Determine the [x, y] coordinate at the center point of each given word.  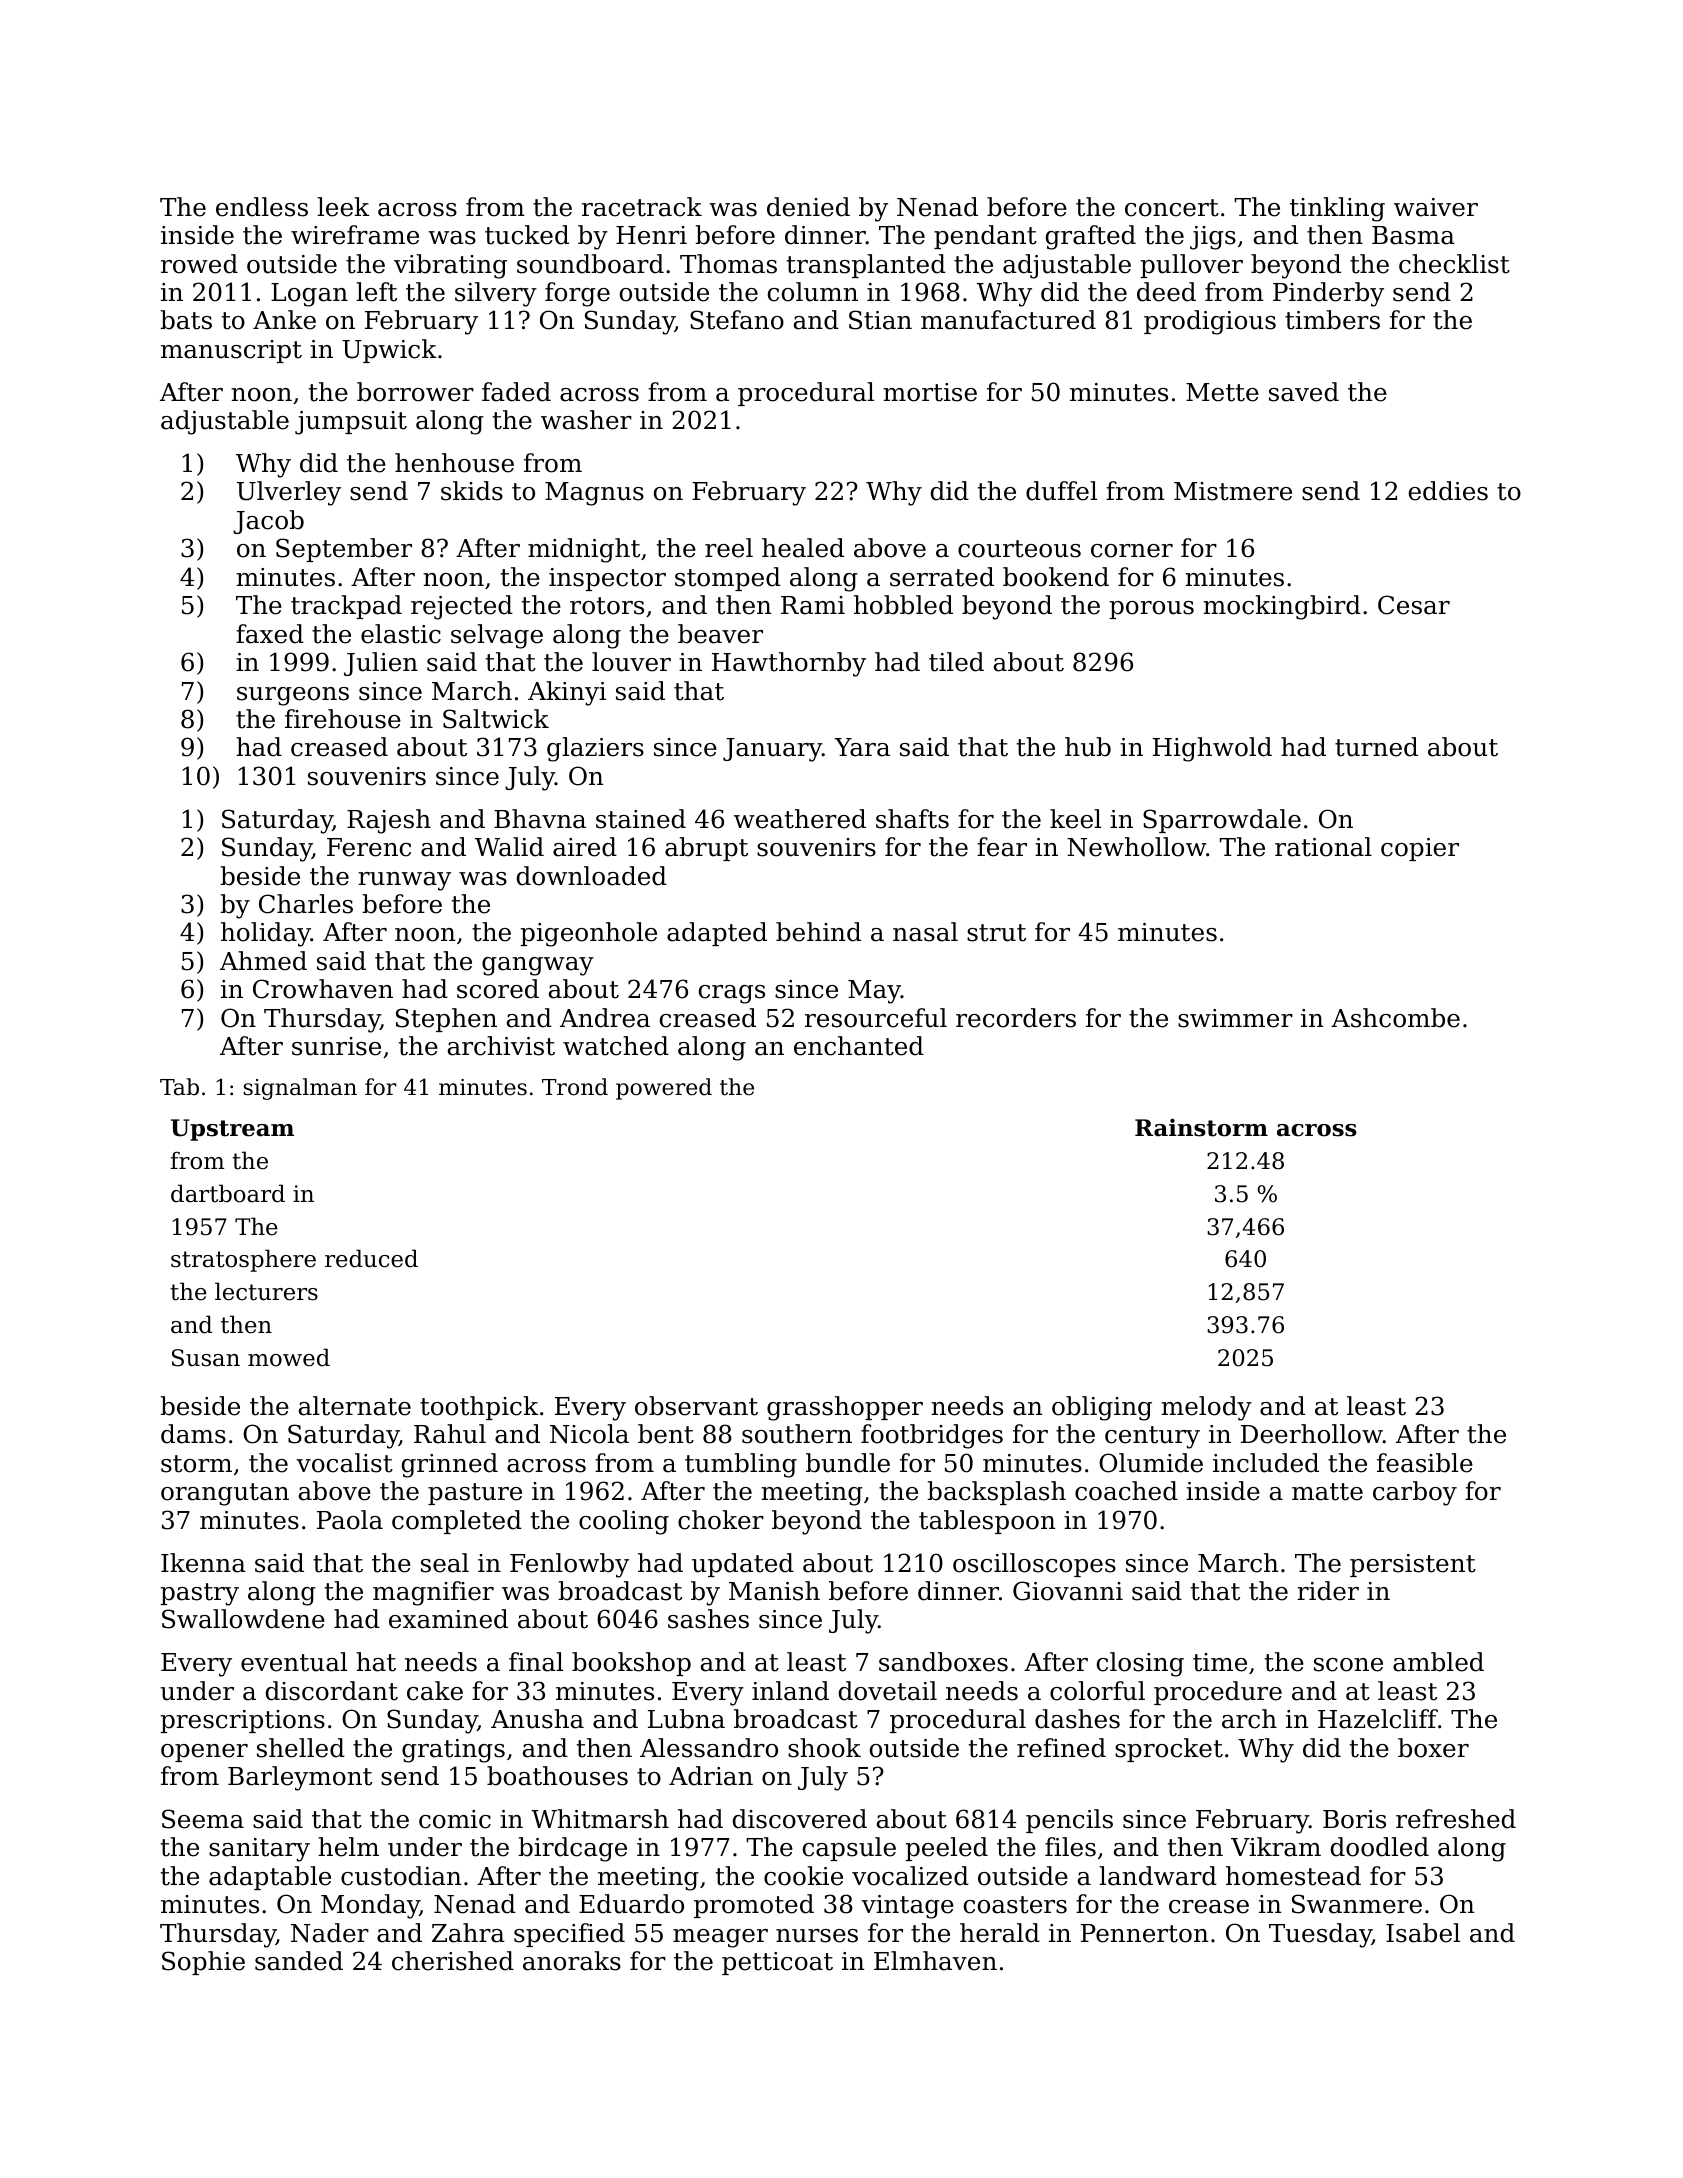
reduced [371, 1258]
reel [729, 548]
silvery [496, 294]
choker [721, 1520]
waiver [1436, 207]
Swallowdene [243, 1619]
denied [808, 207]
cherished [453, 1961]
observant [696, 1406]
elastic [401, 634]
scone [1348, 1665]
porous [1151, 610]
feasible [1425, 1463]
